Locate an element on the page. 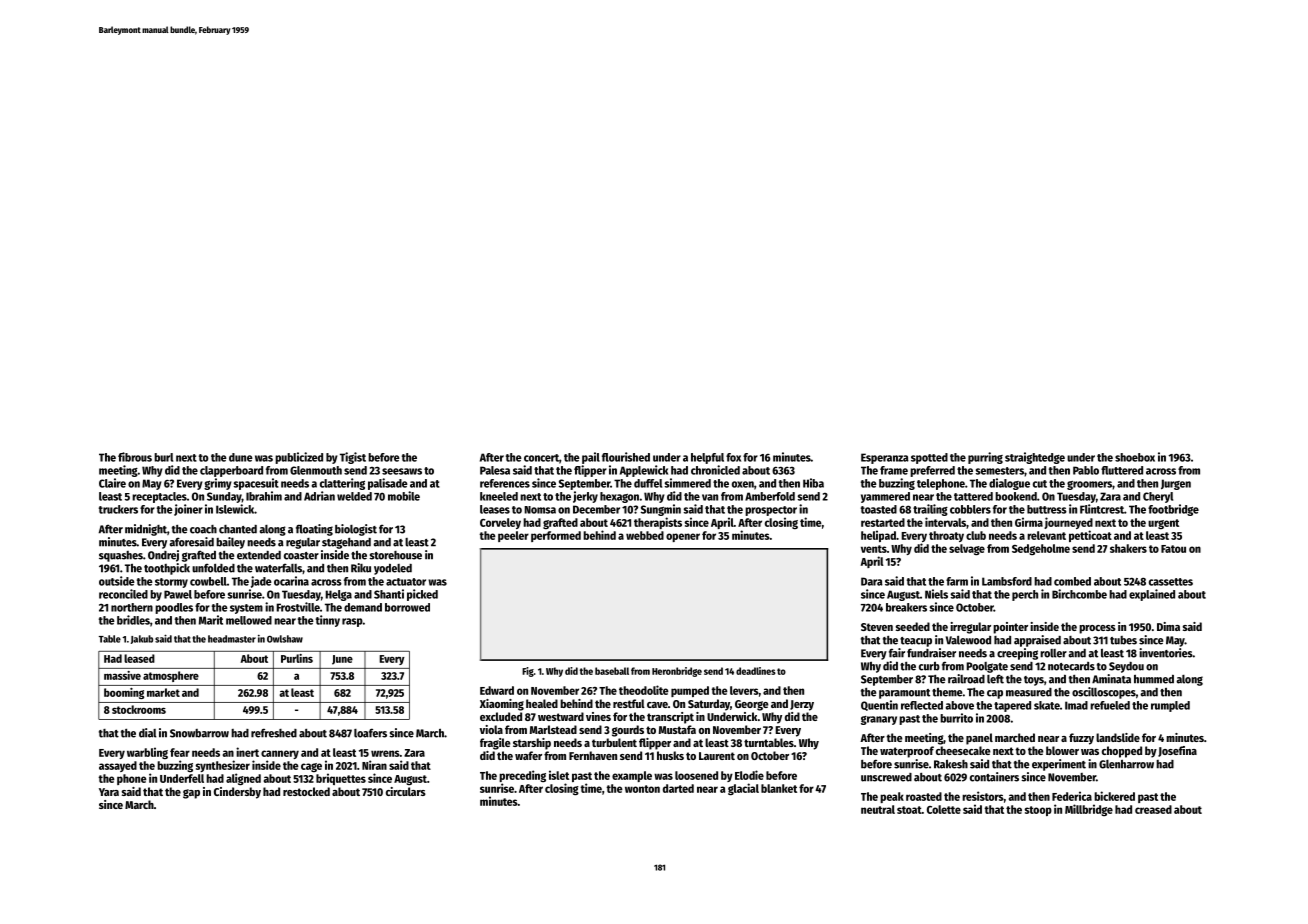  duffel is located at coordinates (648, 483).
